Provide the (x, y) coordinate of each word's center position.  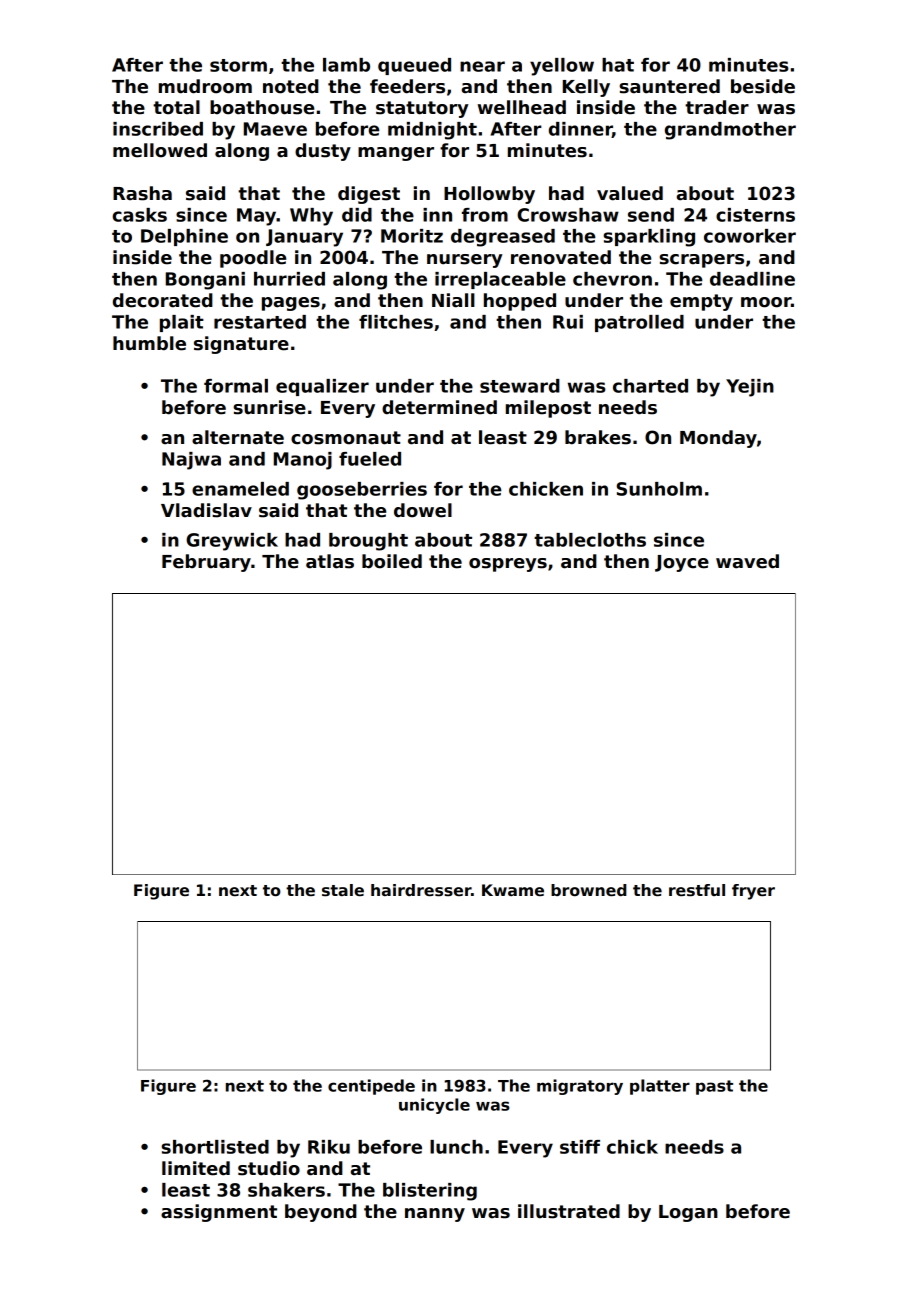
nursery (465, 261)
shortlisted (215, 1147)
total (176, 107)
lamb (346, 65)
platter (660, 1087)
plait (182, 323)
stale (343, 890)
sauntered (670, 86)
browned (589, 890)
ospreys (508, 565)
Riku (329, 1147)
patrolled (639, 323)
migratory (580, 1087)
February (206, 563)
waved (747, 561)
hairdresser (421, 890)
